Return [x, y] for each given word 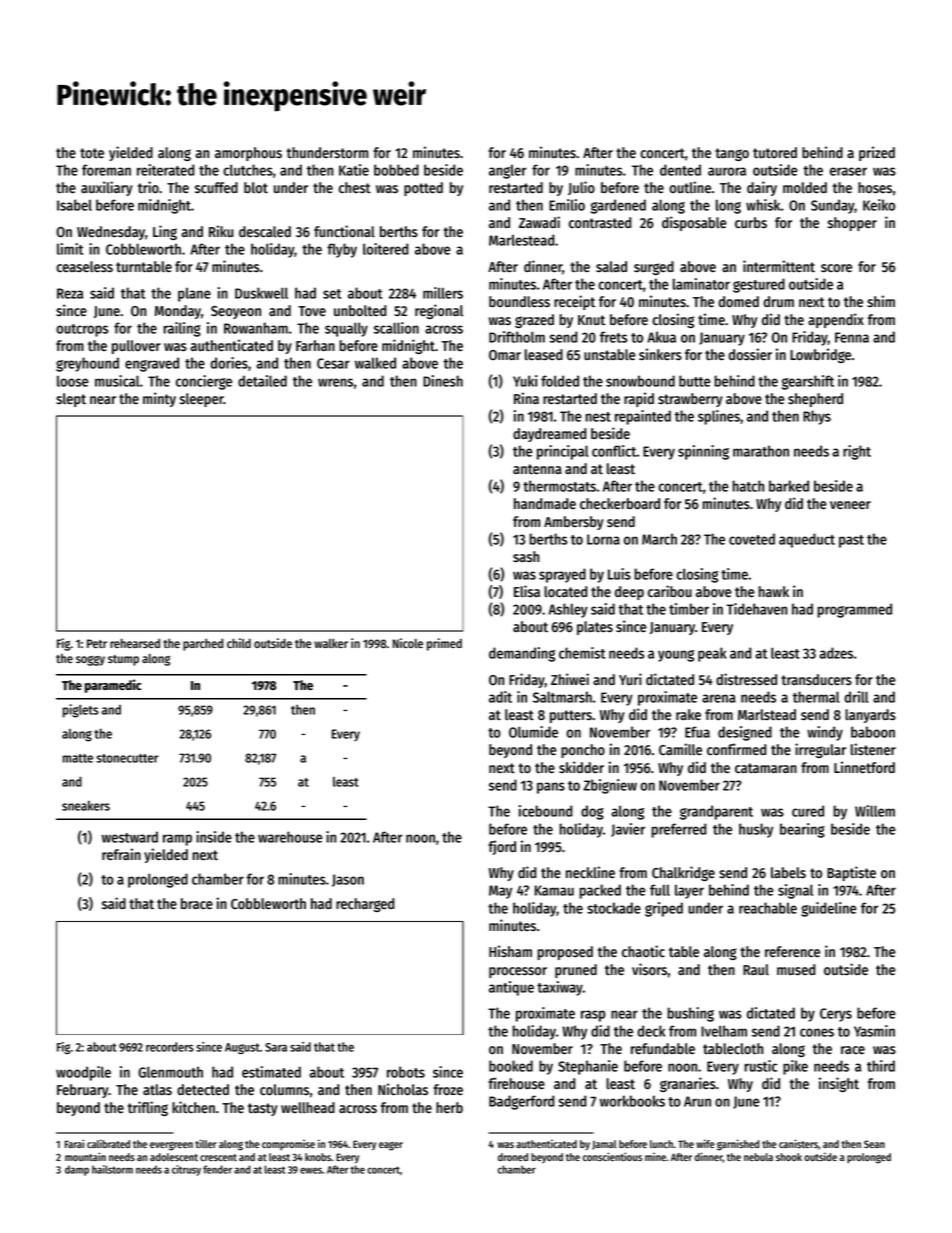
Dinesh [443, 381]
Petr [97, 643]
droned [513, 1157]
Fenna [852, 337]
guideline [829, 909]
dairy [762, 188]
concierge [204, 382]
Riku [221, 231]
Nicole [408, 643]
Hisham [510, 951]
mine [655, 1157]
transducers [816, 680]
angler [508, 171]
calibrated [108, 1143]
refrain [121, 854]
